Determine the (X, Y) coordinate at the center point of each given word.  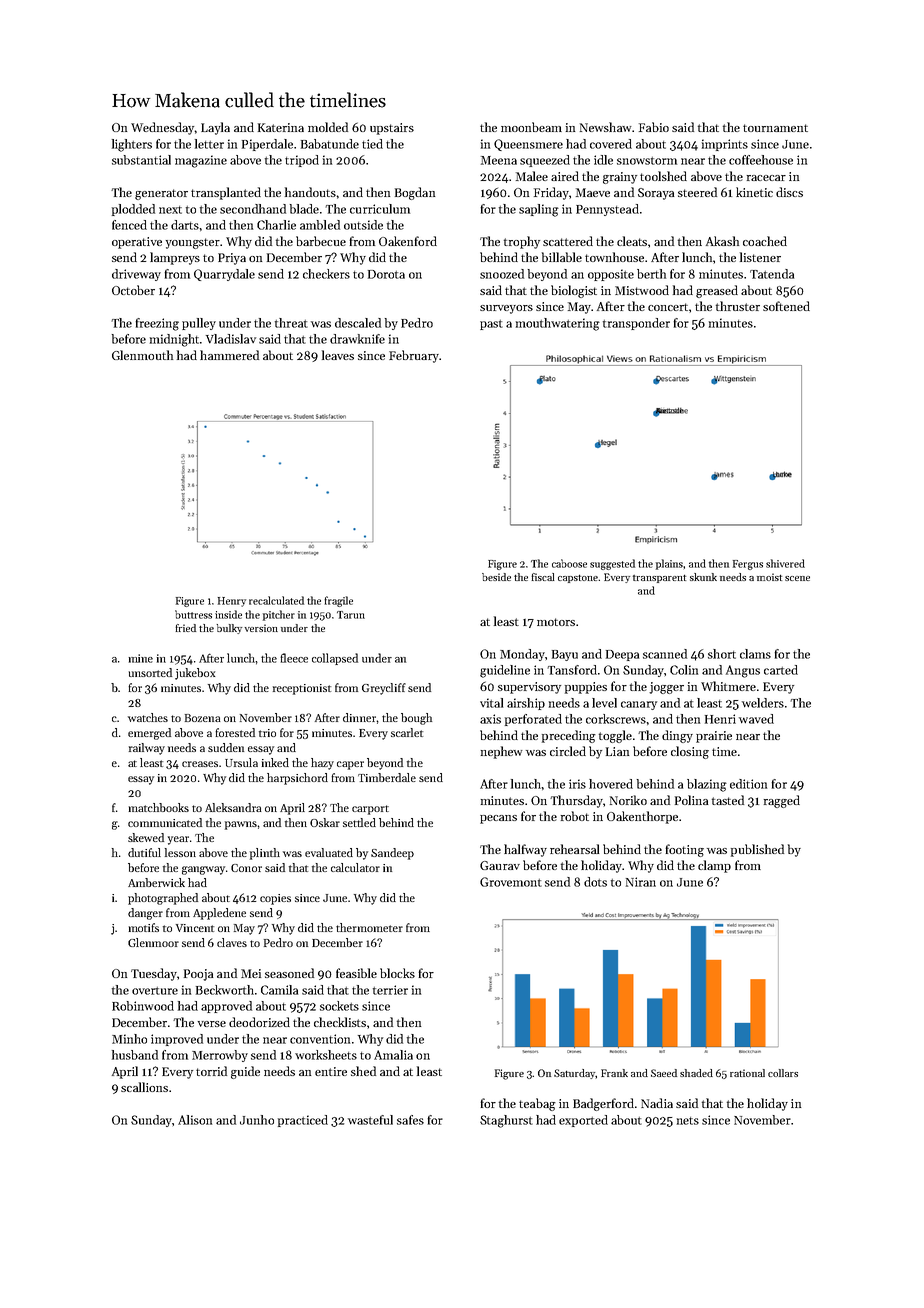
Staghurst (506, 1121)
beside (496, 577)
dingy (677, 736)
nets (688, 1121)
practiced (303, 1121)
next (170, 210)
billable (562, 257)
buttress (193, 614)
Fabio (654, 127)
